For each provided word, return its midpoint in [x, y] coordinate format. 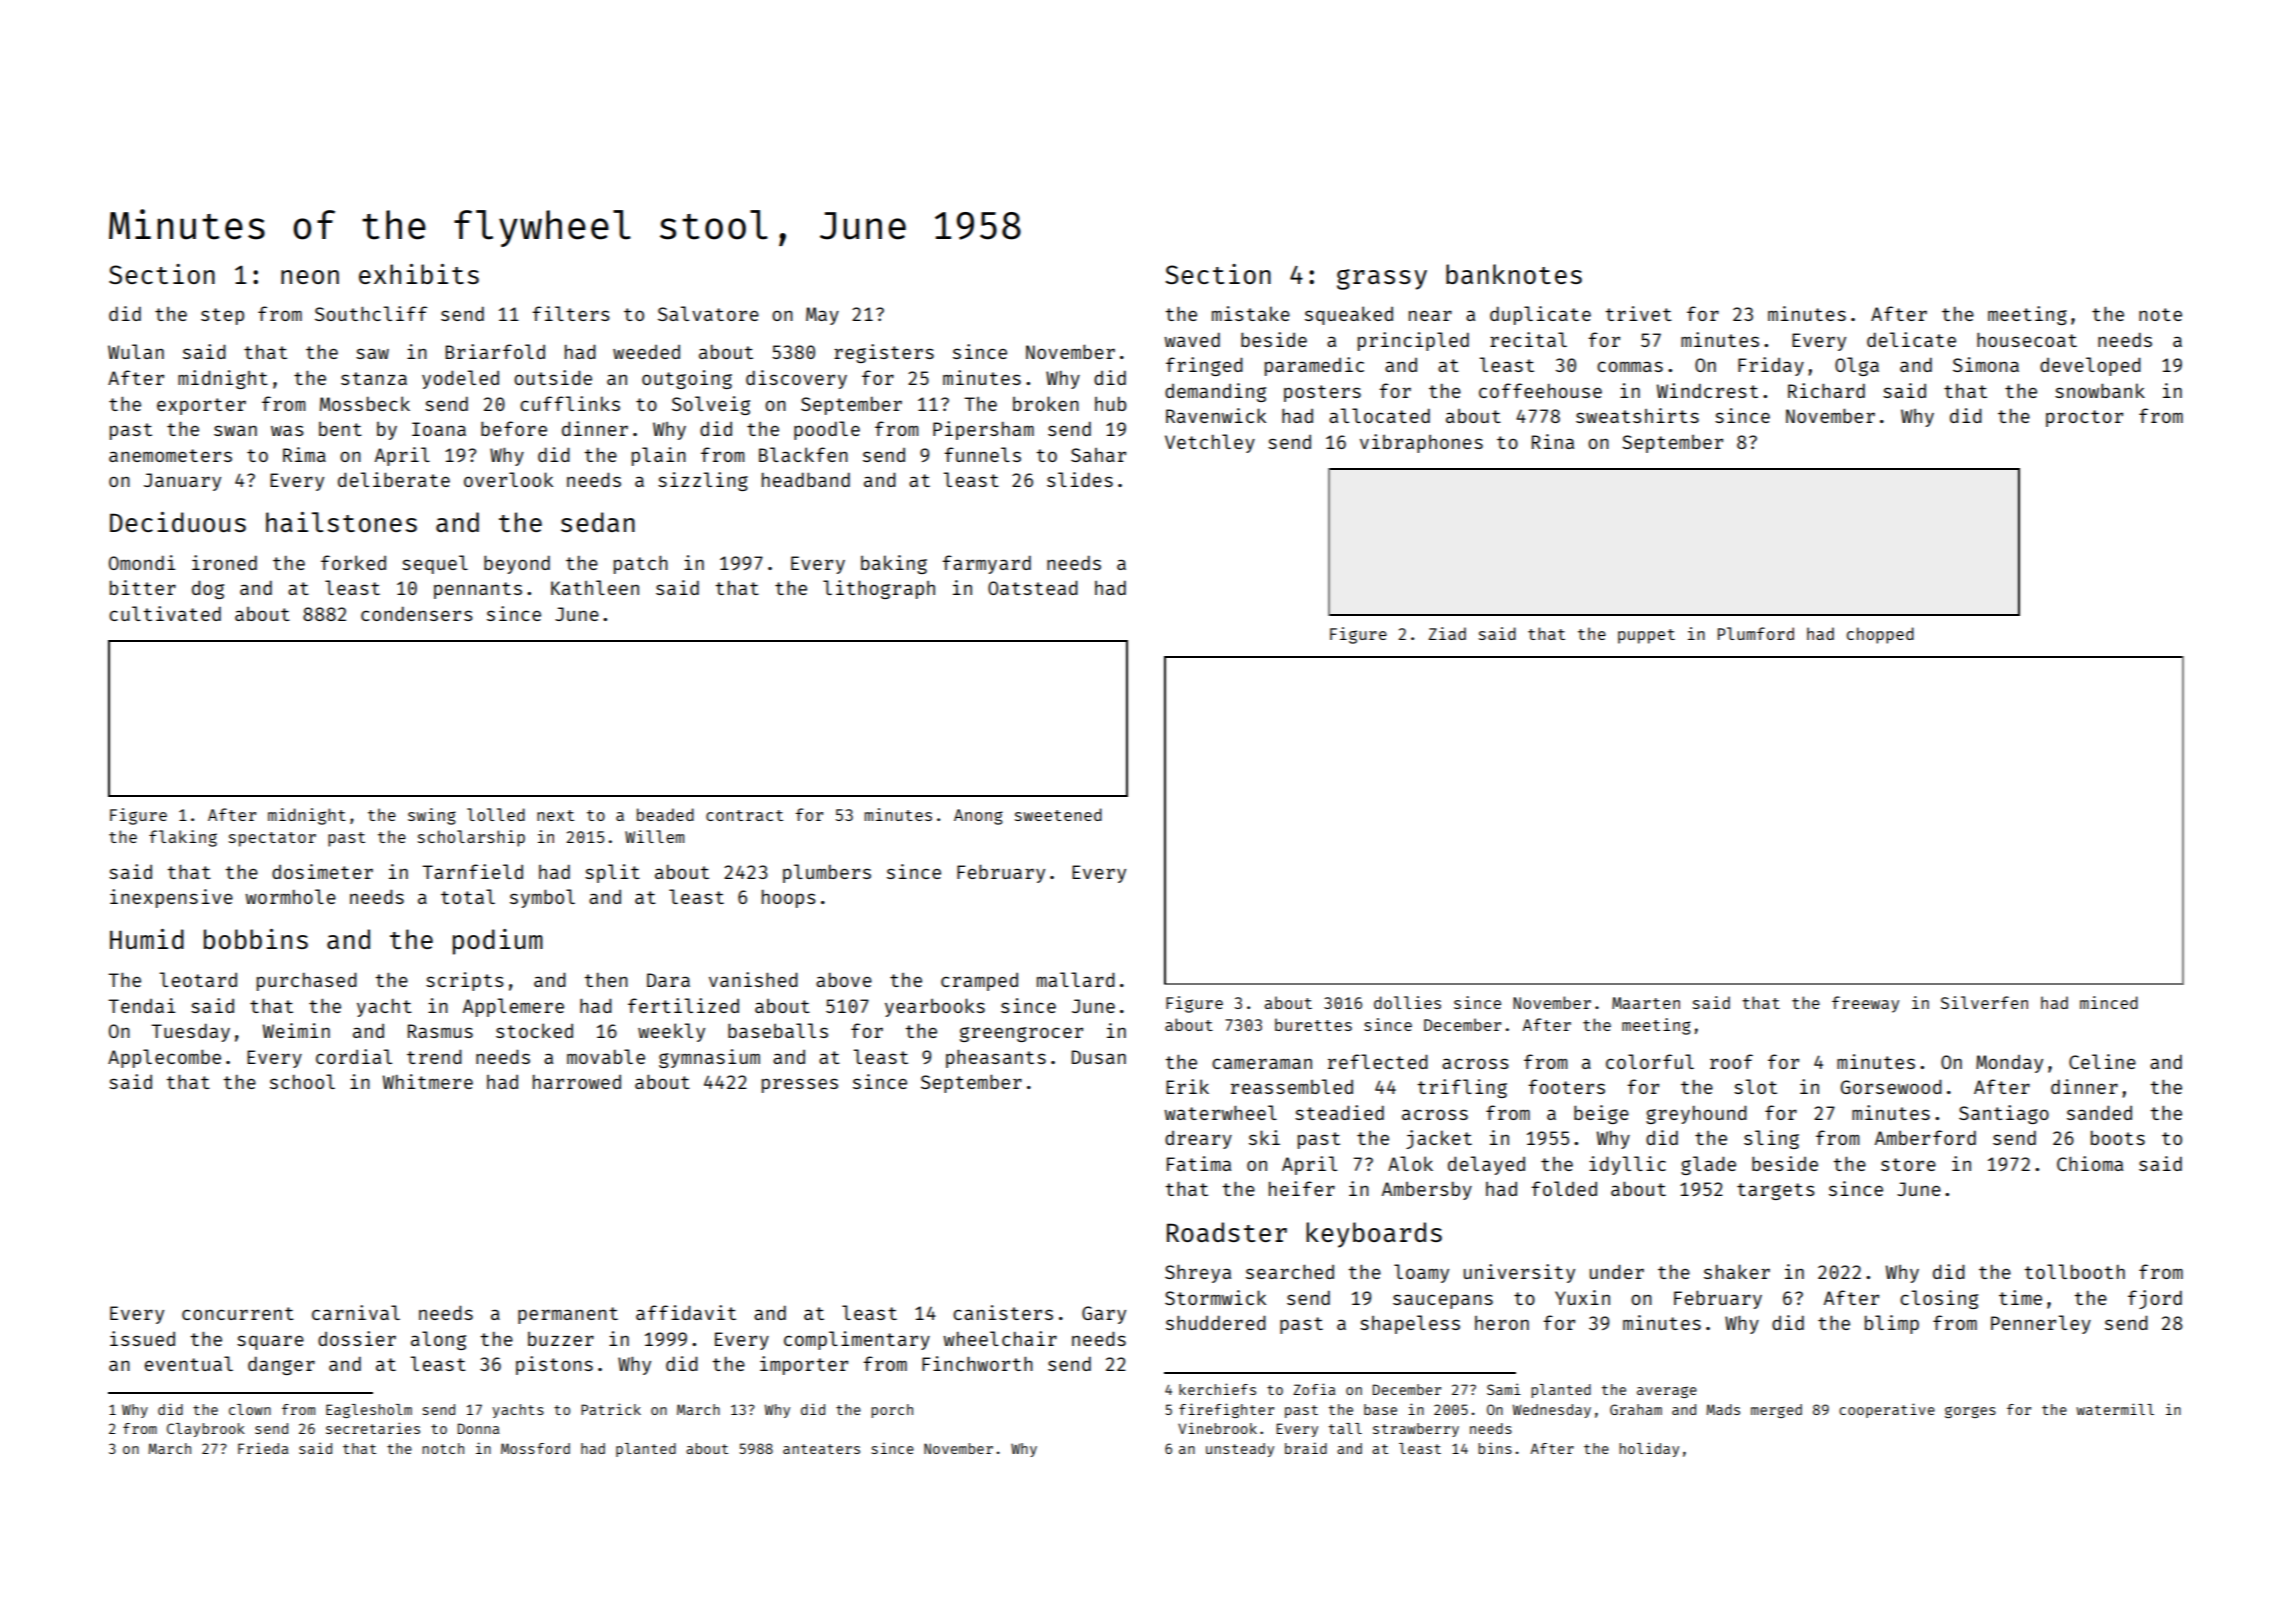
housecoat [2027, 340]
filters [571, 313]
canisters [1003, 1312]
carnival [356, 1312]
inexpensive [171, 898]
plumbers [827, 873]
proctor [2084, 418]
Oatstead [1033, 587]
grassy [1382, 279]
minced [2109, 1002]
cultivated [165, 613]
